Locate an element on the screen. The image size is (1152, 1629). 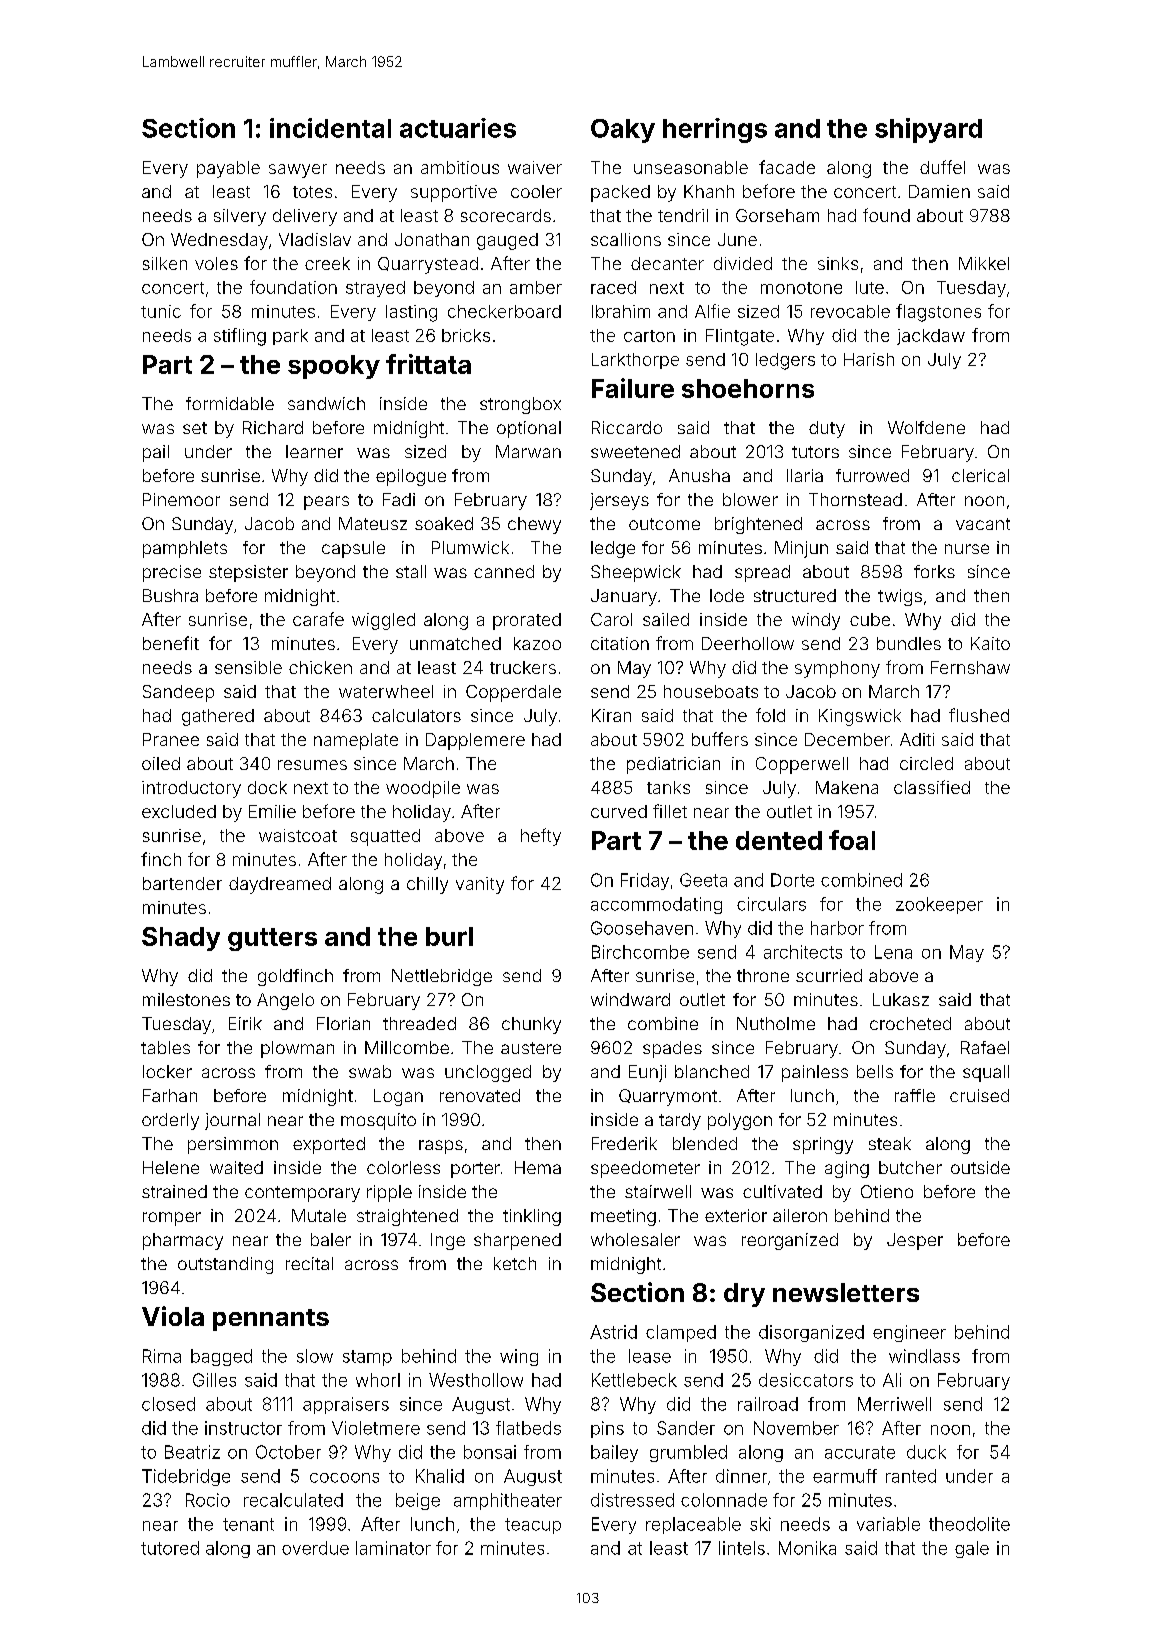
unclogged is located at coordinates (488, 1073).
